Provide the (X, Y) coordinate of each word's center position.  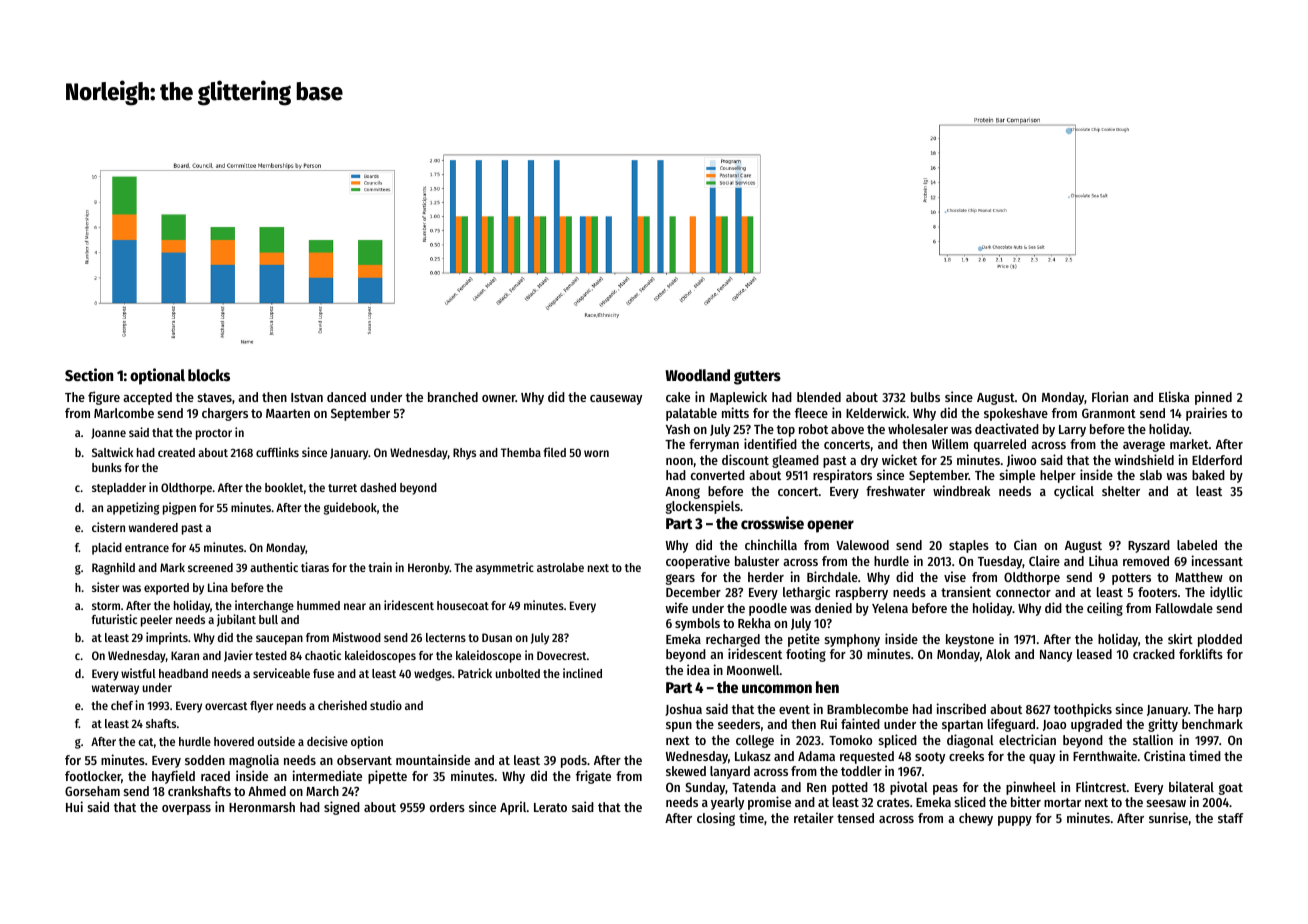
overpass (186, 810)
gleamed (795, 461)
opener (830, 526)
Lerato (550, 807)
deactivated (1007, 428)
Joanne (108, 433)
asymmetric (505, 568)
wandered (153, 527)
